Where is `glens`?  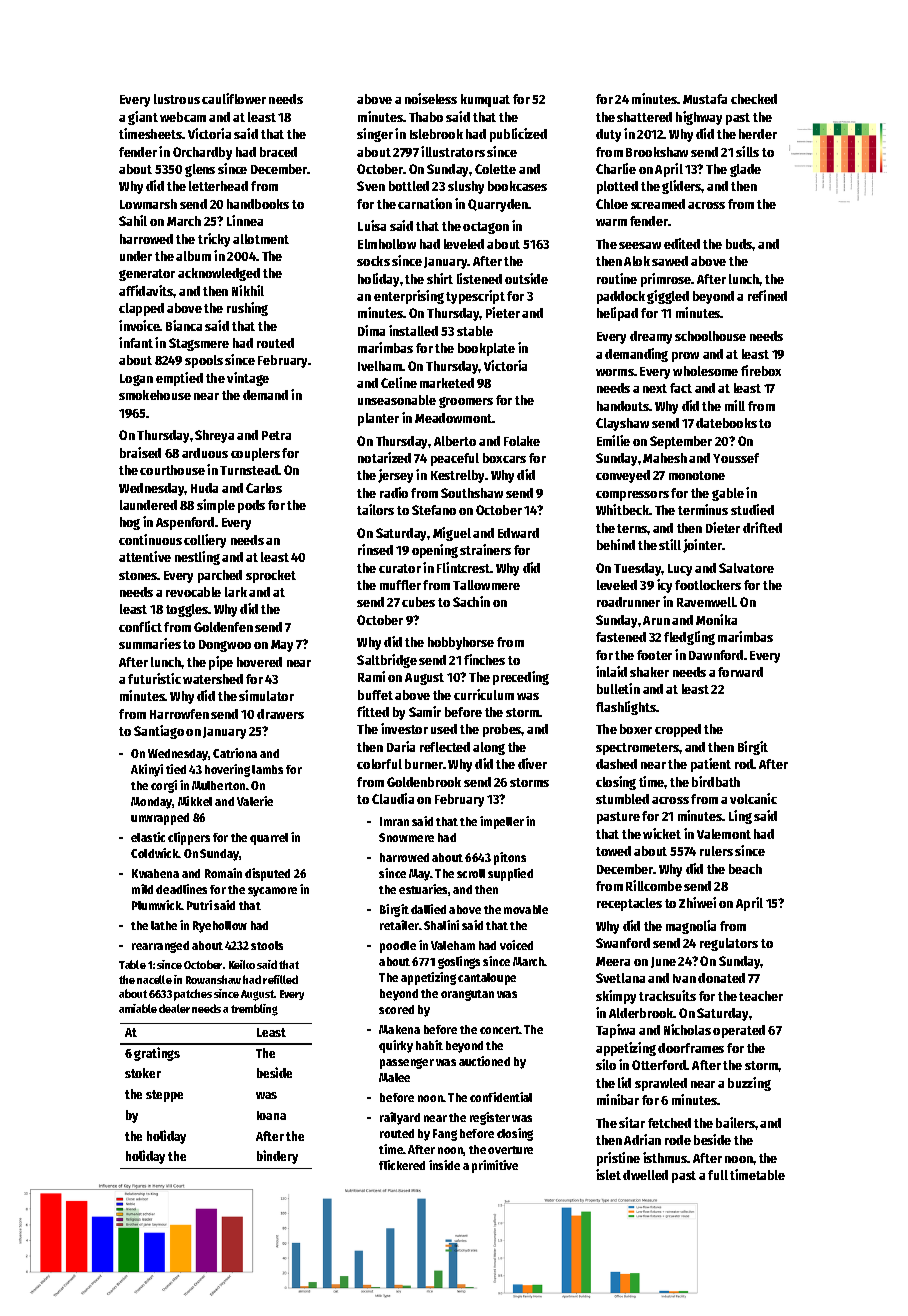
glens is located at coordinates (200, 170).
